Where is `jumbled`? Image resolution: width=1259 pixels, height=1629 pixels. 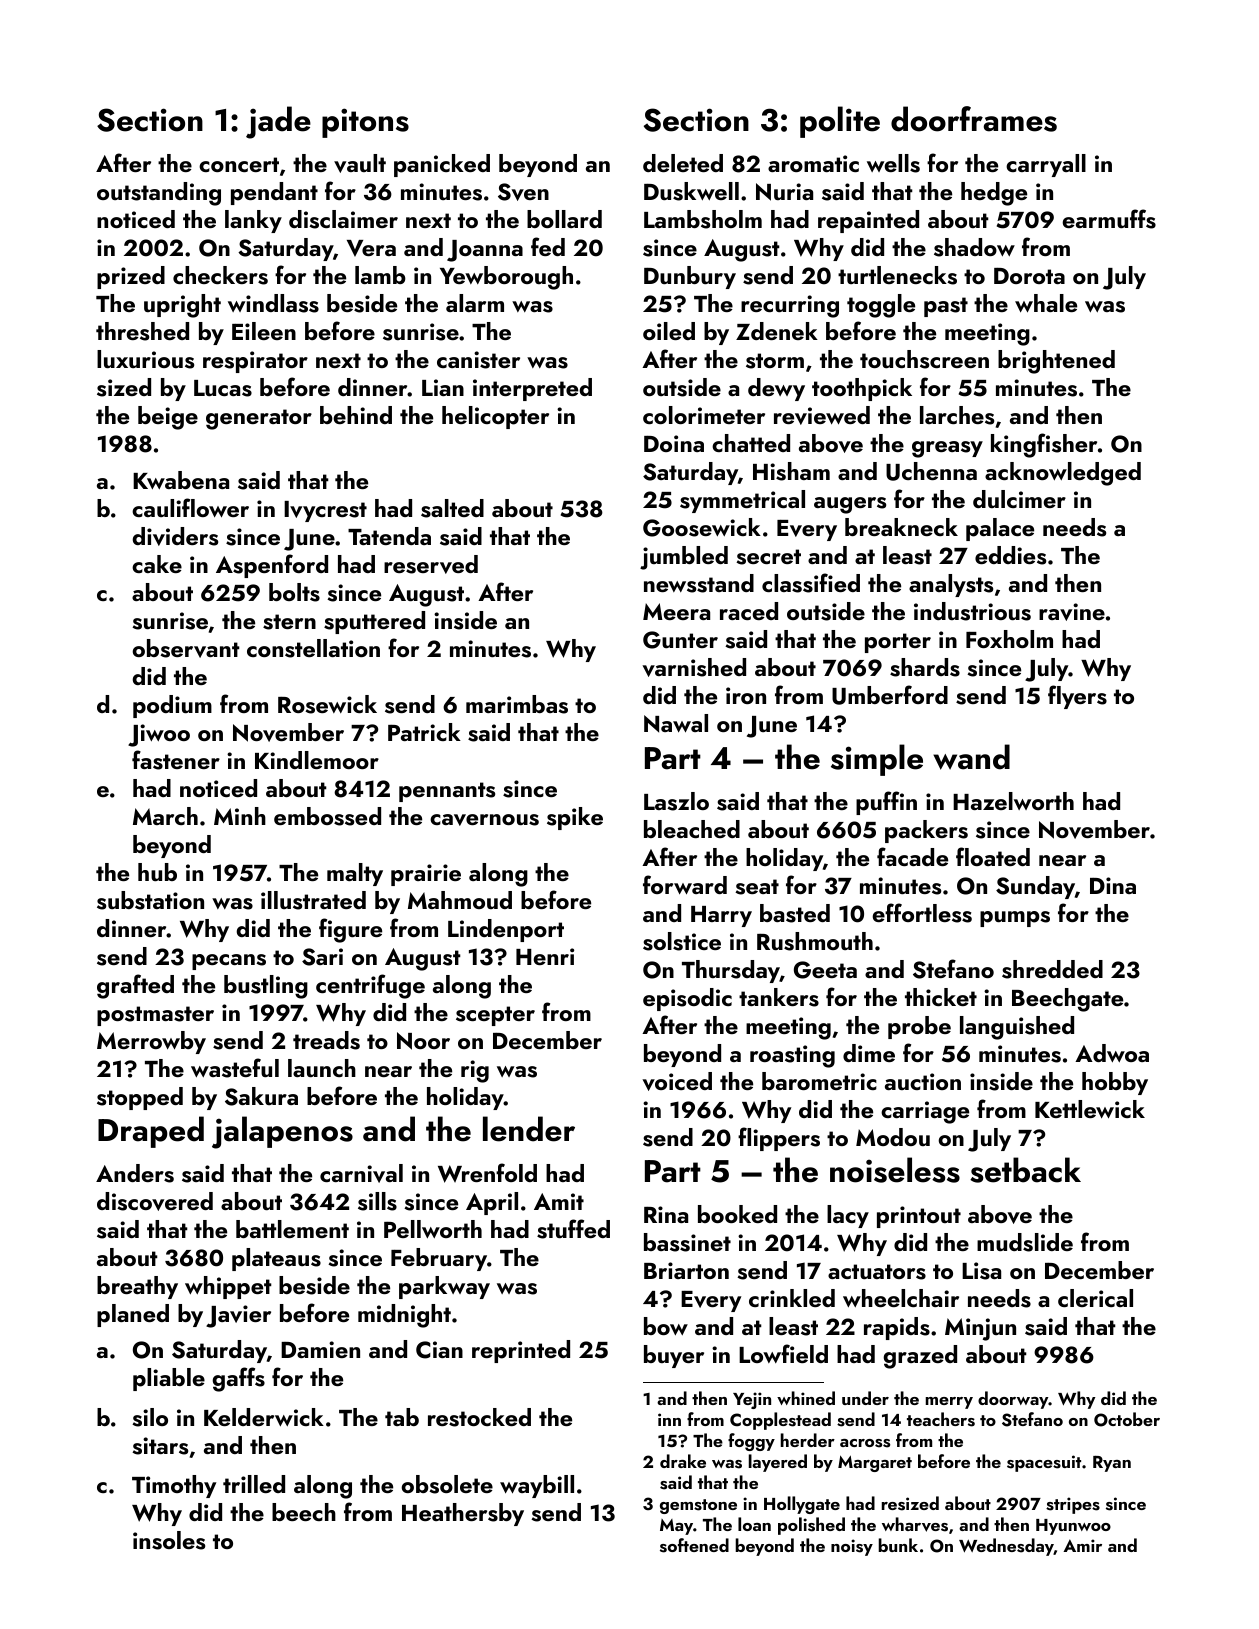 jumbled is located at coordinates (684, 558).
